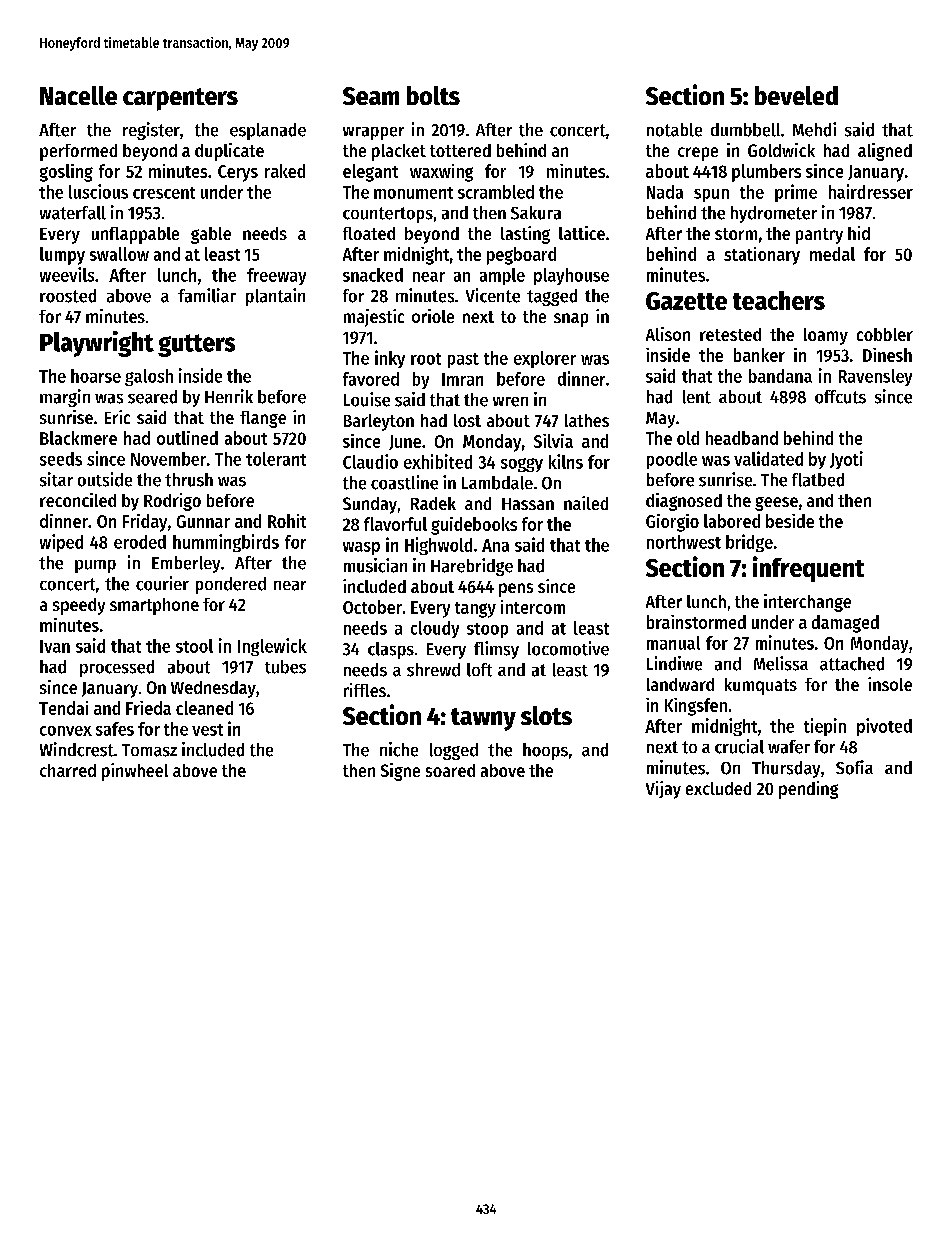 This page has width=952, height=1233. I want to click on pinwheel, so click(135, 772).
